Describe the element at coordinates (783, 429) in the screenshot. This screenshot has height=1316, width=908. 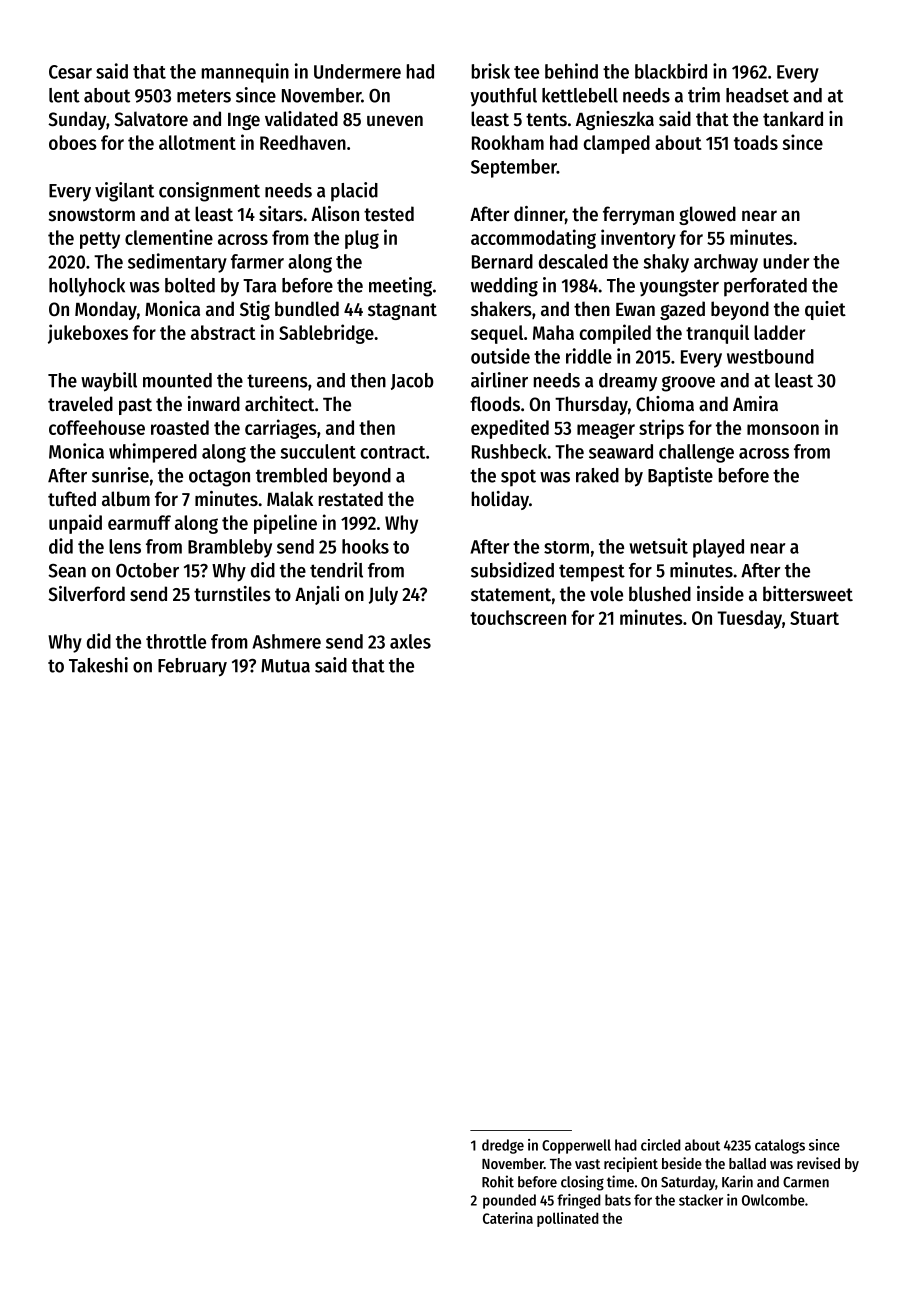
I see `monsoon` at that location.
